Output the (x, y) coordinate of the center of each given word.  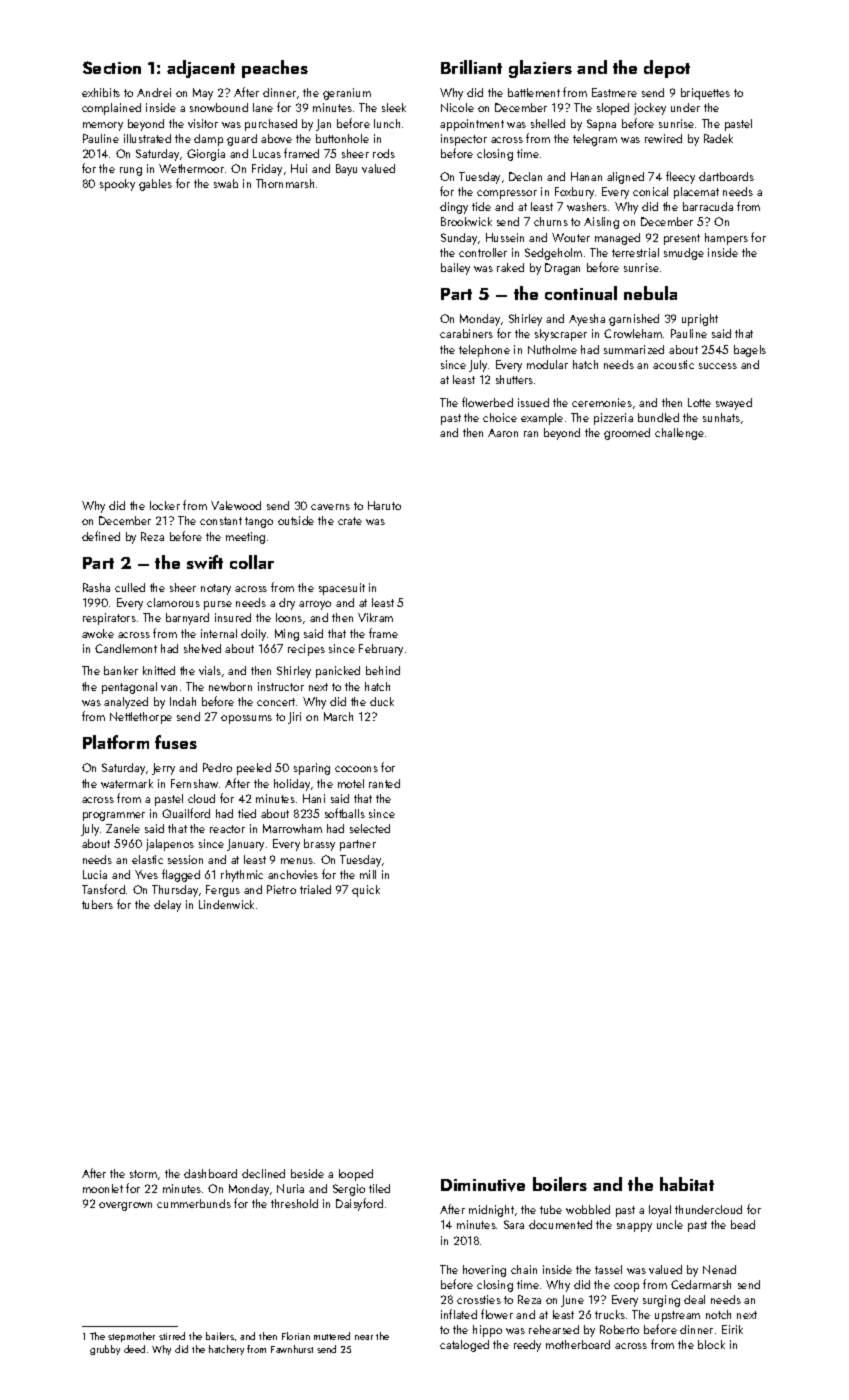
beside (307, 1173)
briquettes (705, 94)
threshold (294, 1203)
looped (356, 1175)
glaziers (540, 69)
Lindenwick (226, 904)
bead (743, 1224)
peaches (275, 69)
